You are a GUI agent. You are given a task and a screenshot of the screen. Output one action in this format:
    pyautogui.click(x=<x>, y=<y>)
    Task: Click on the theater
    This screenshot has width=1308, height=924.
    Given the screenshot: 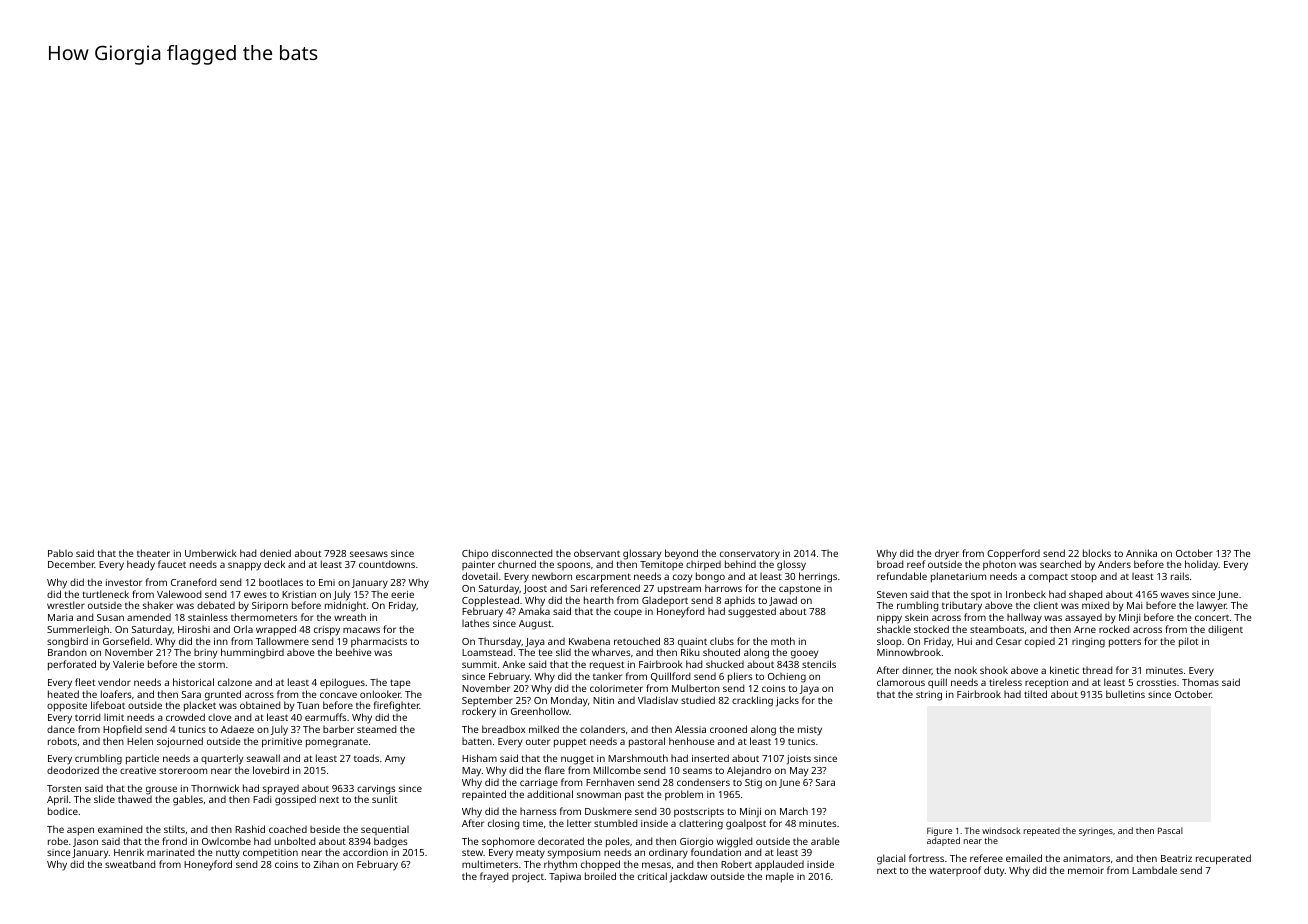 What is the action you would take?
    pyautogui.click(x=153, y=553)
